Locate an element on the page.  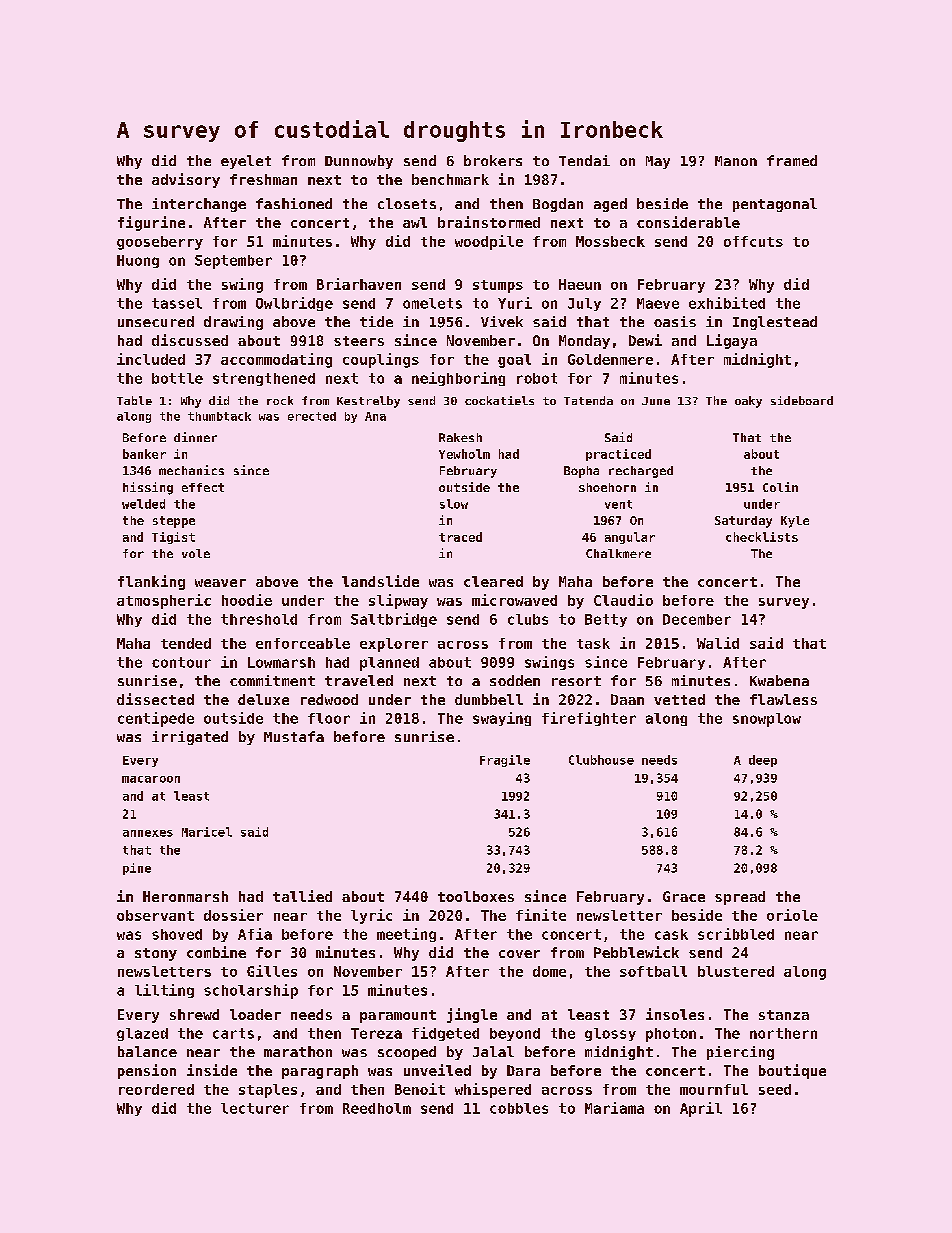
brainstormed is located at coordinates (489, 222).
